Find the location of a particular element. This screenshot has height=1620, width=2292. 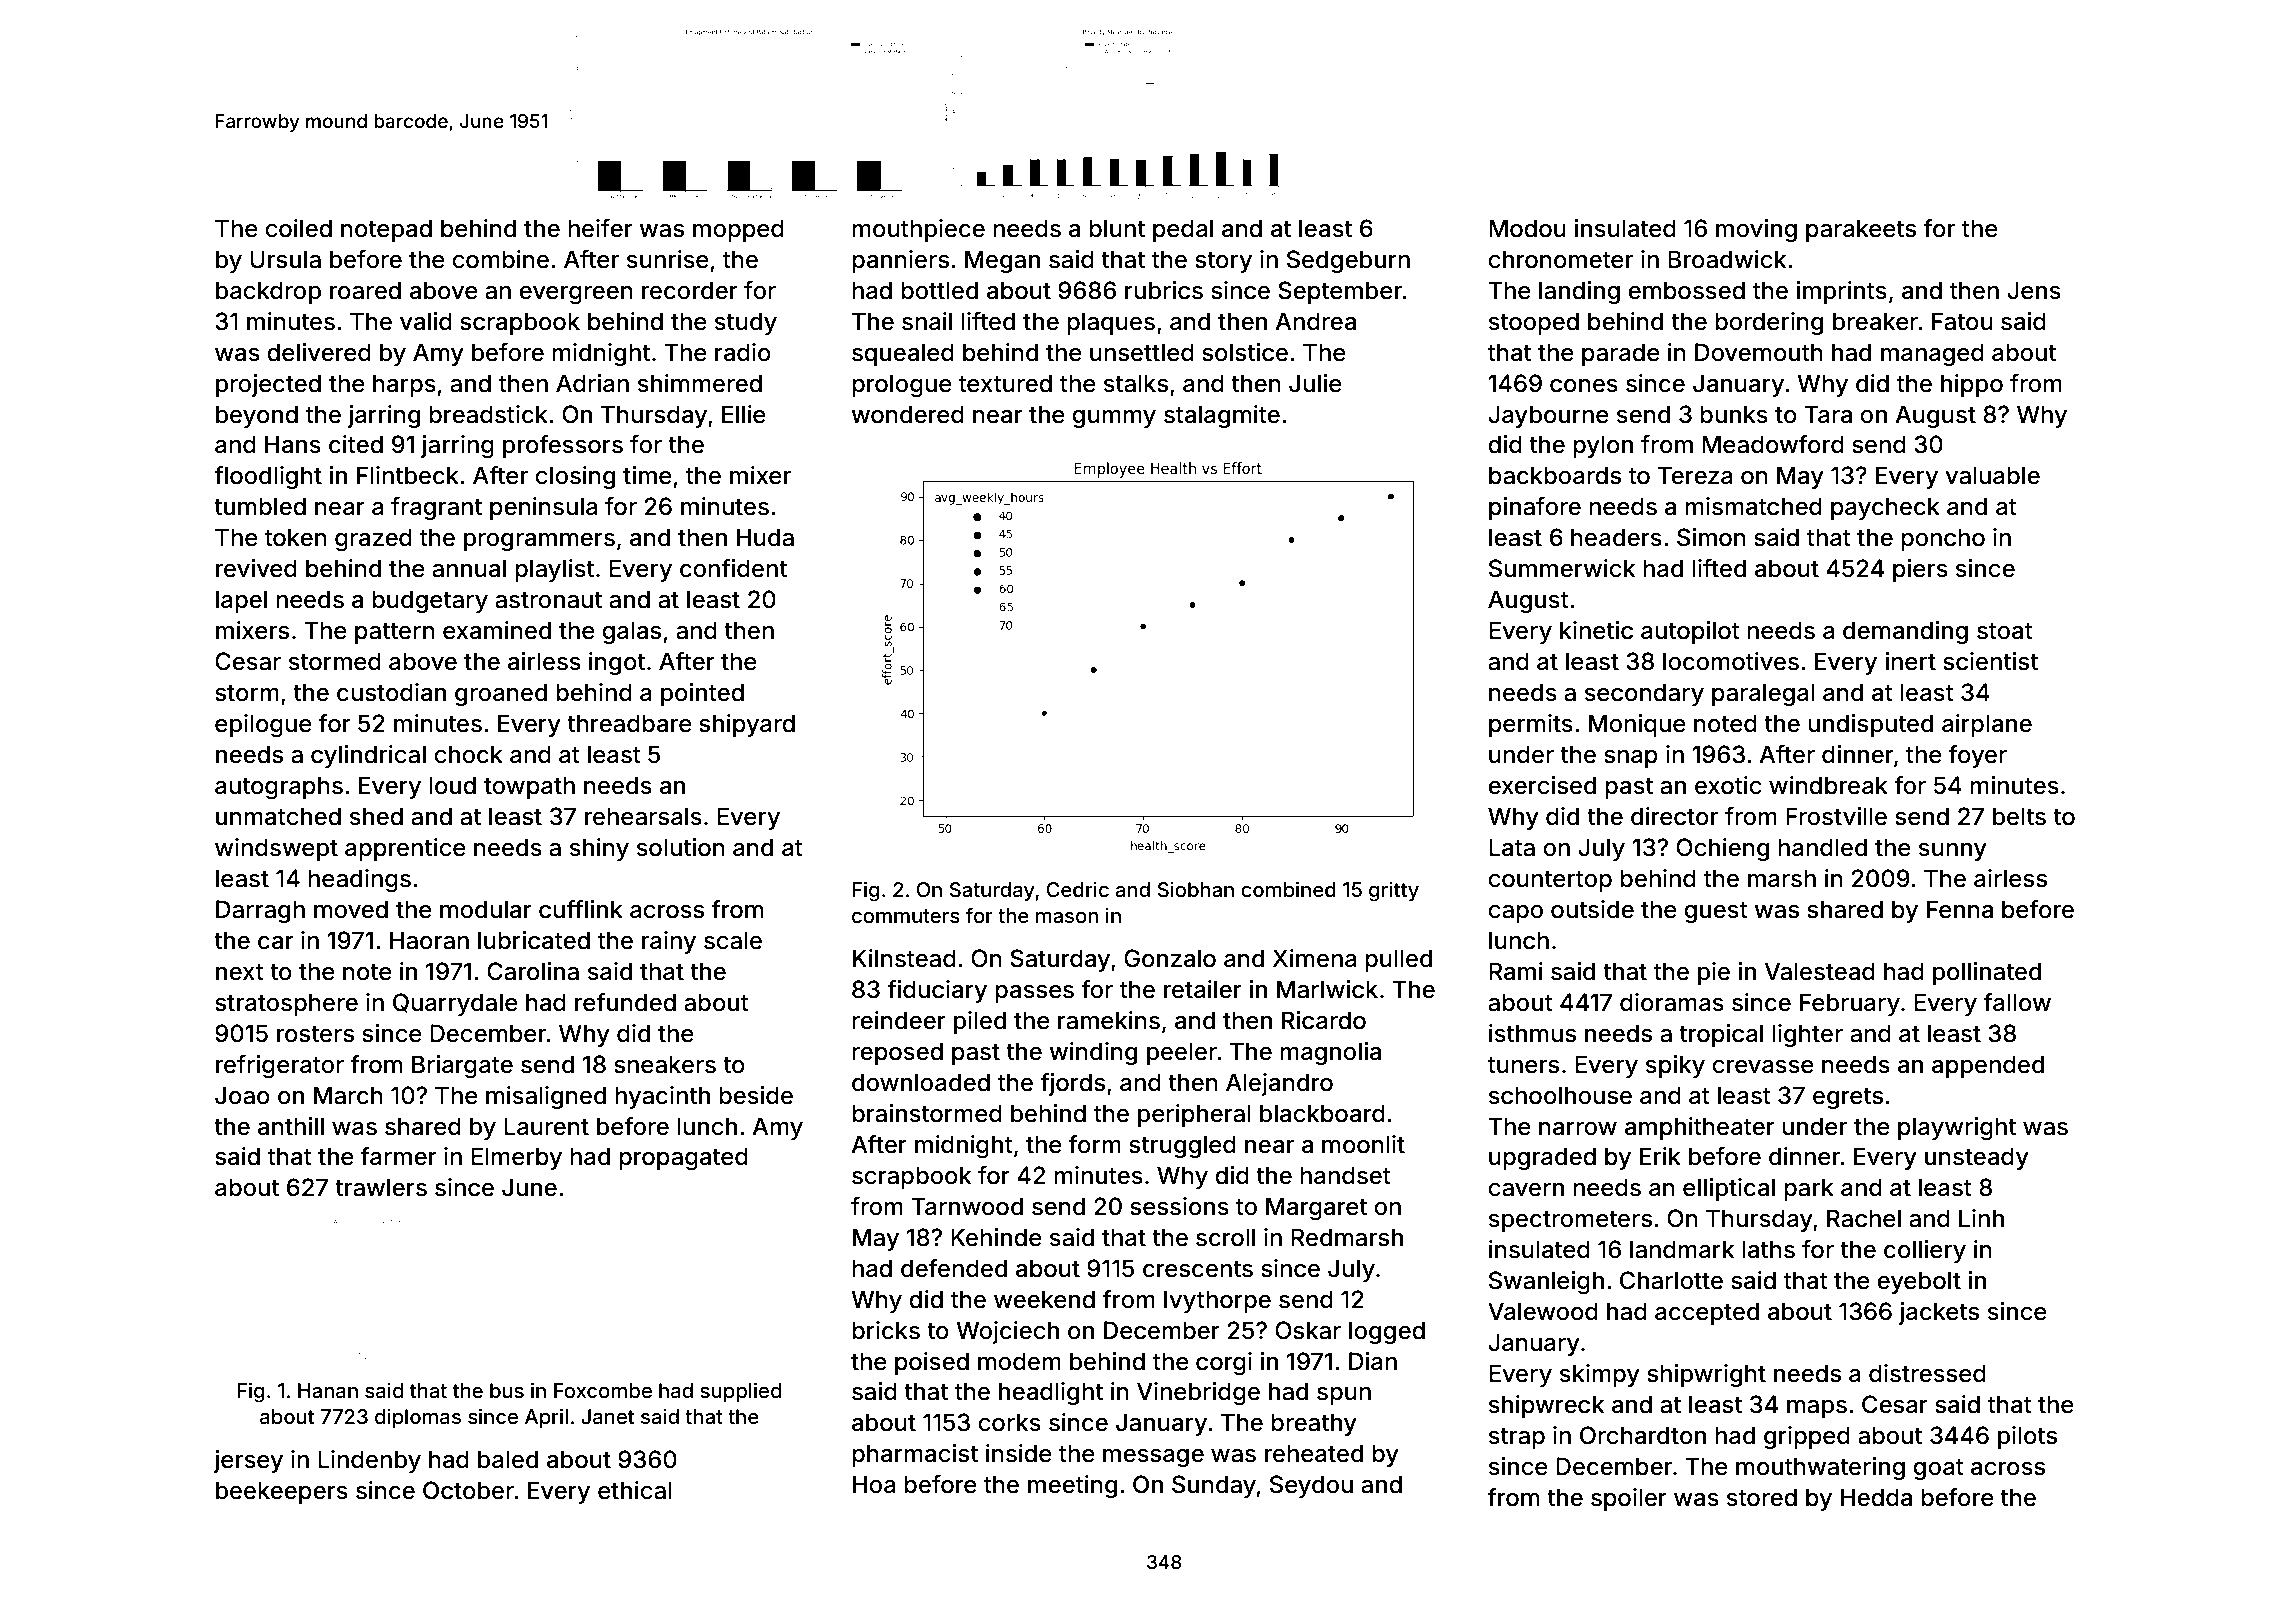

Cedric is located at coordinates (1077, 889).
